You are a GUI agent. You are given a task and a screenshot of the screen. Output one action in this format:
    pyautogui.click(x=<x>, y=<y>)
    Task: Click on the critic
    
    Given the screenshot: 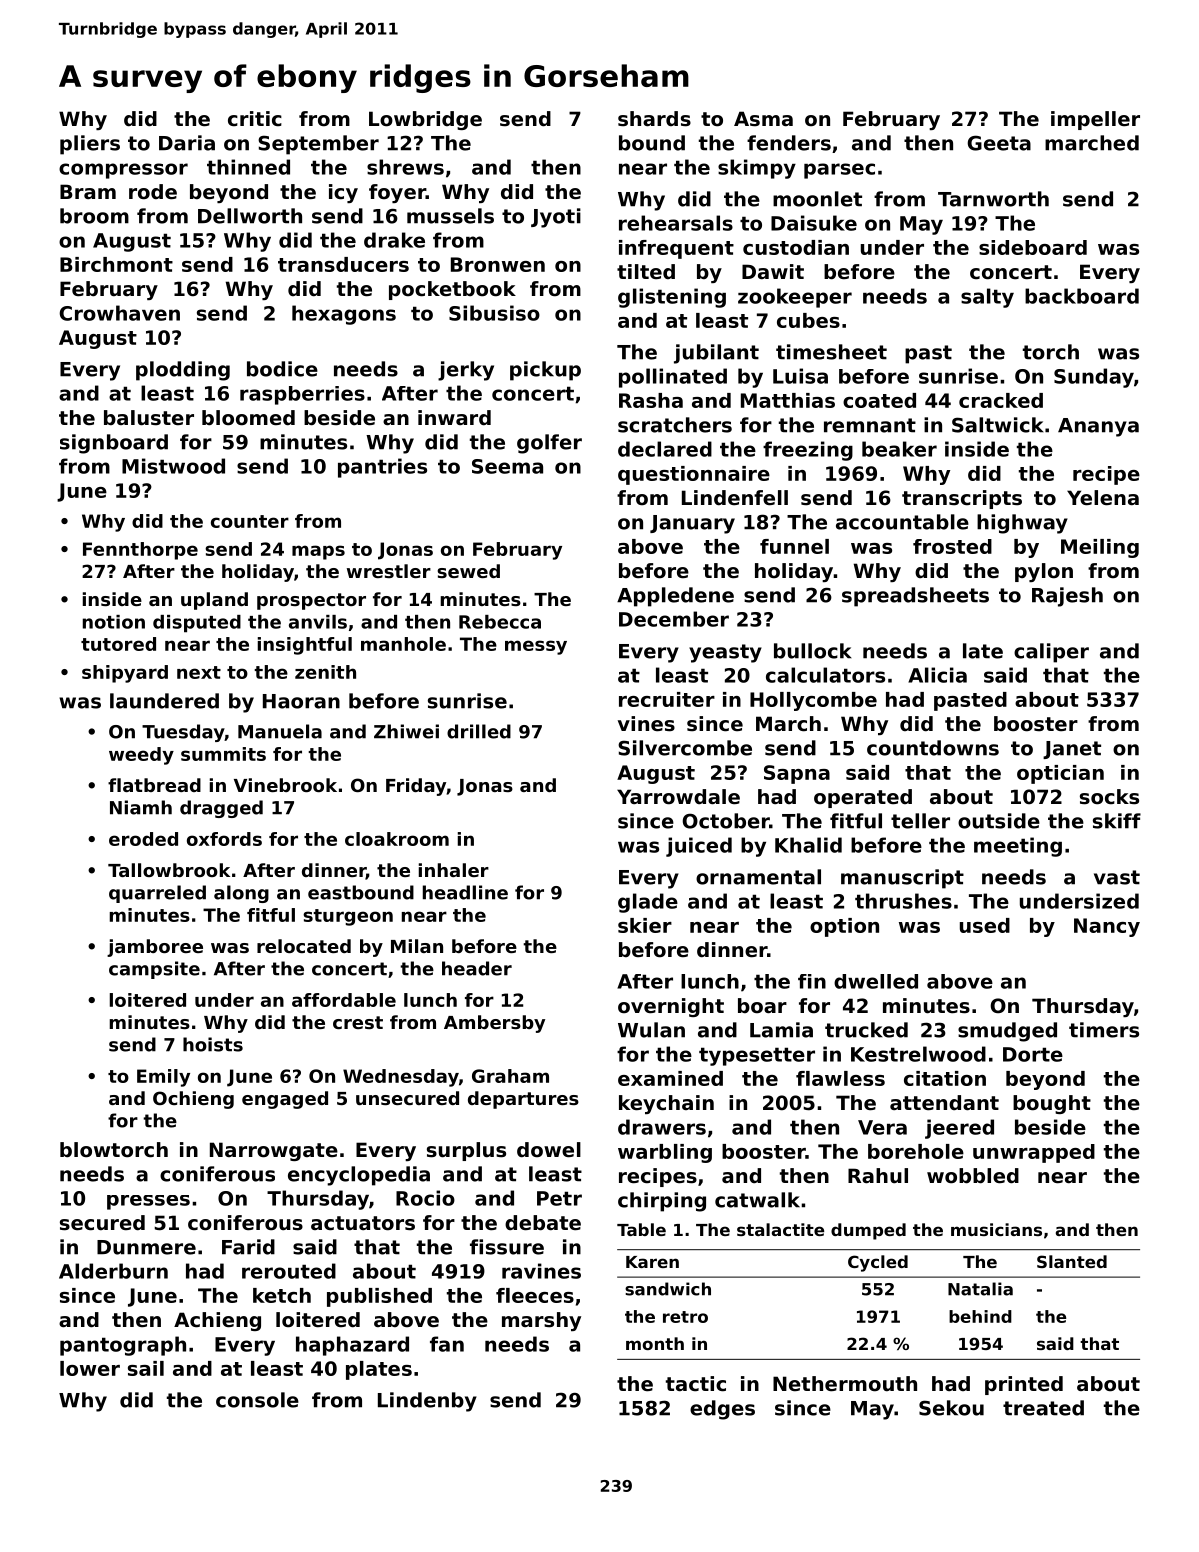 What is the action you would take?
    pyautogui.click(x=255, y=119)
